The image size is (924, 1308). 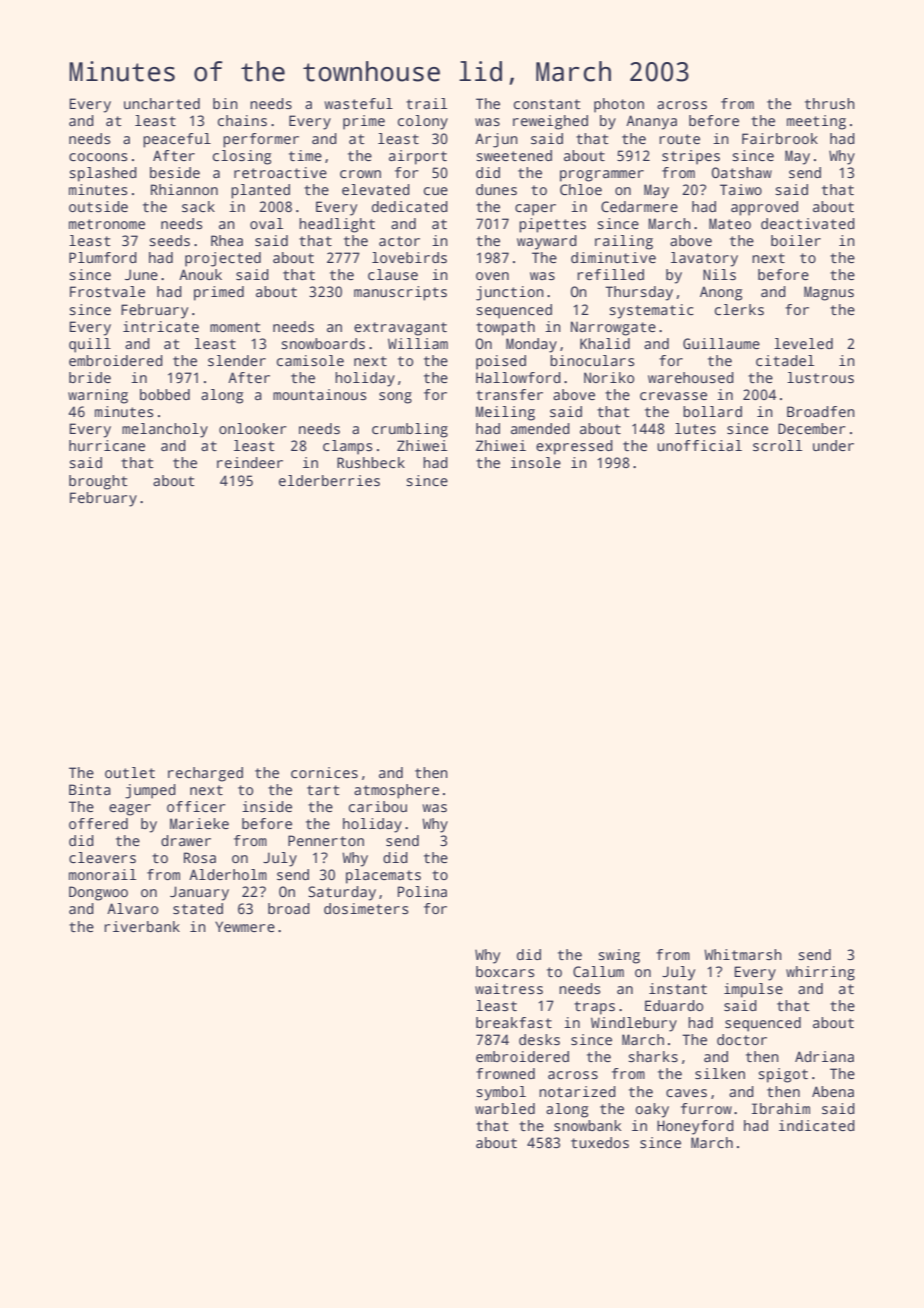 What do you see at coordinates (422, 891) in the page?
I see `Polina` at bounding box center [422, 891].
